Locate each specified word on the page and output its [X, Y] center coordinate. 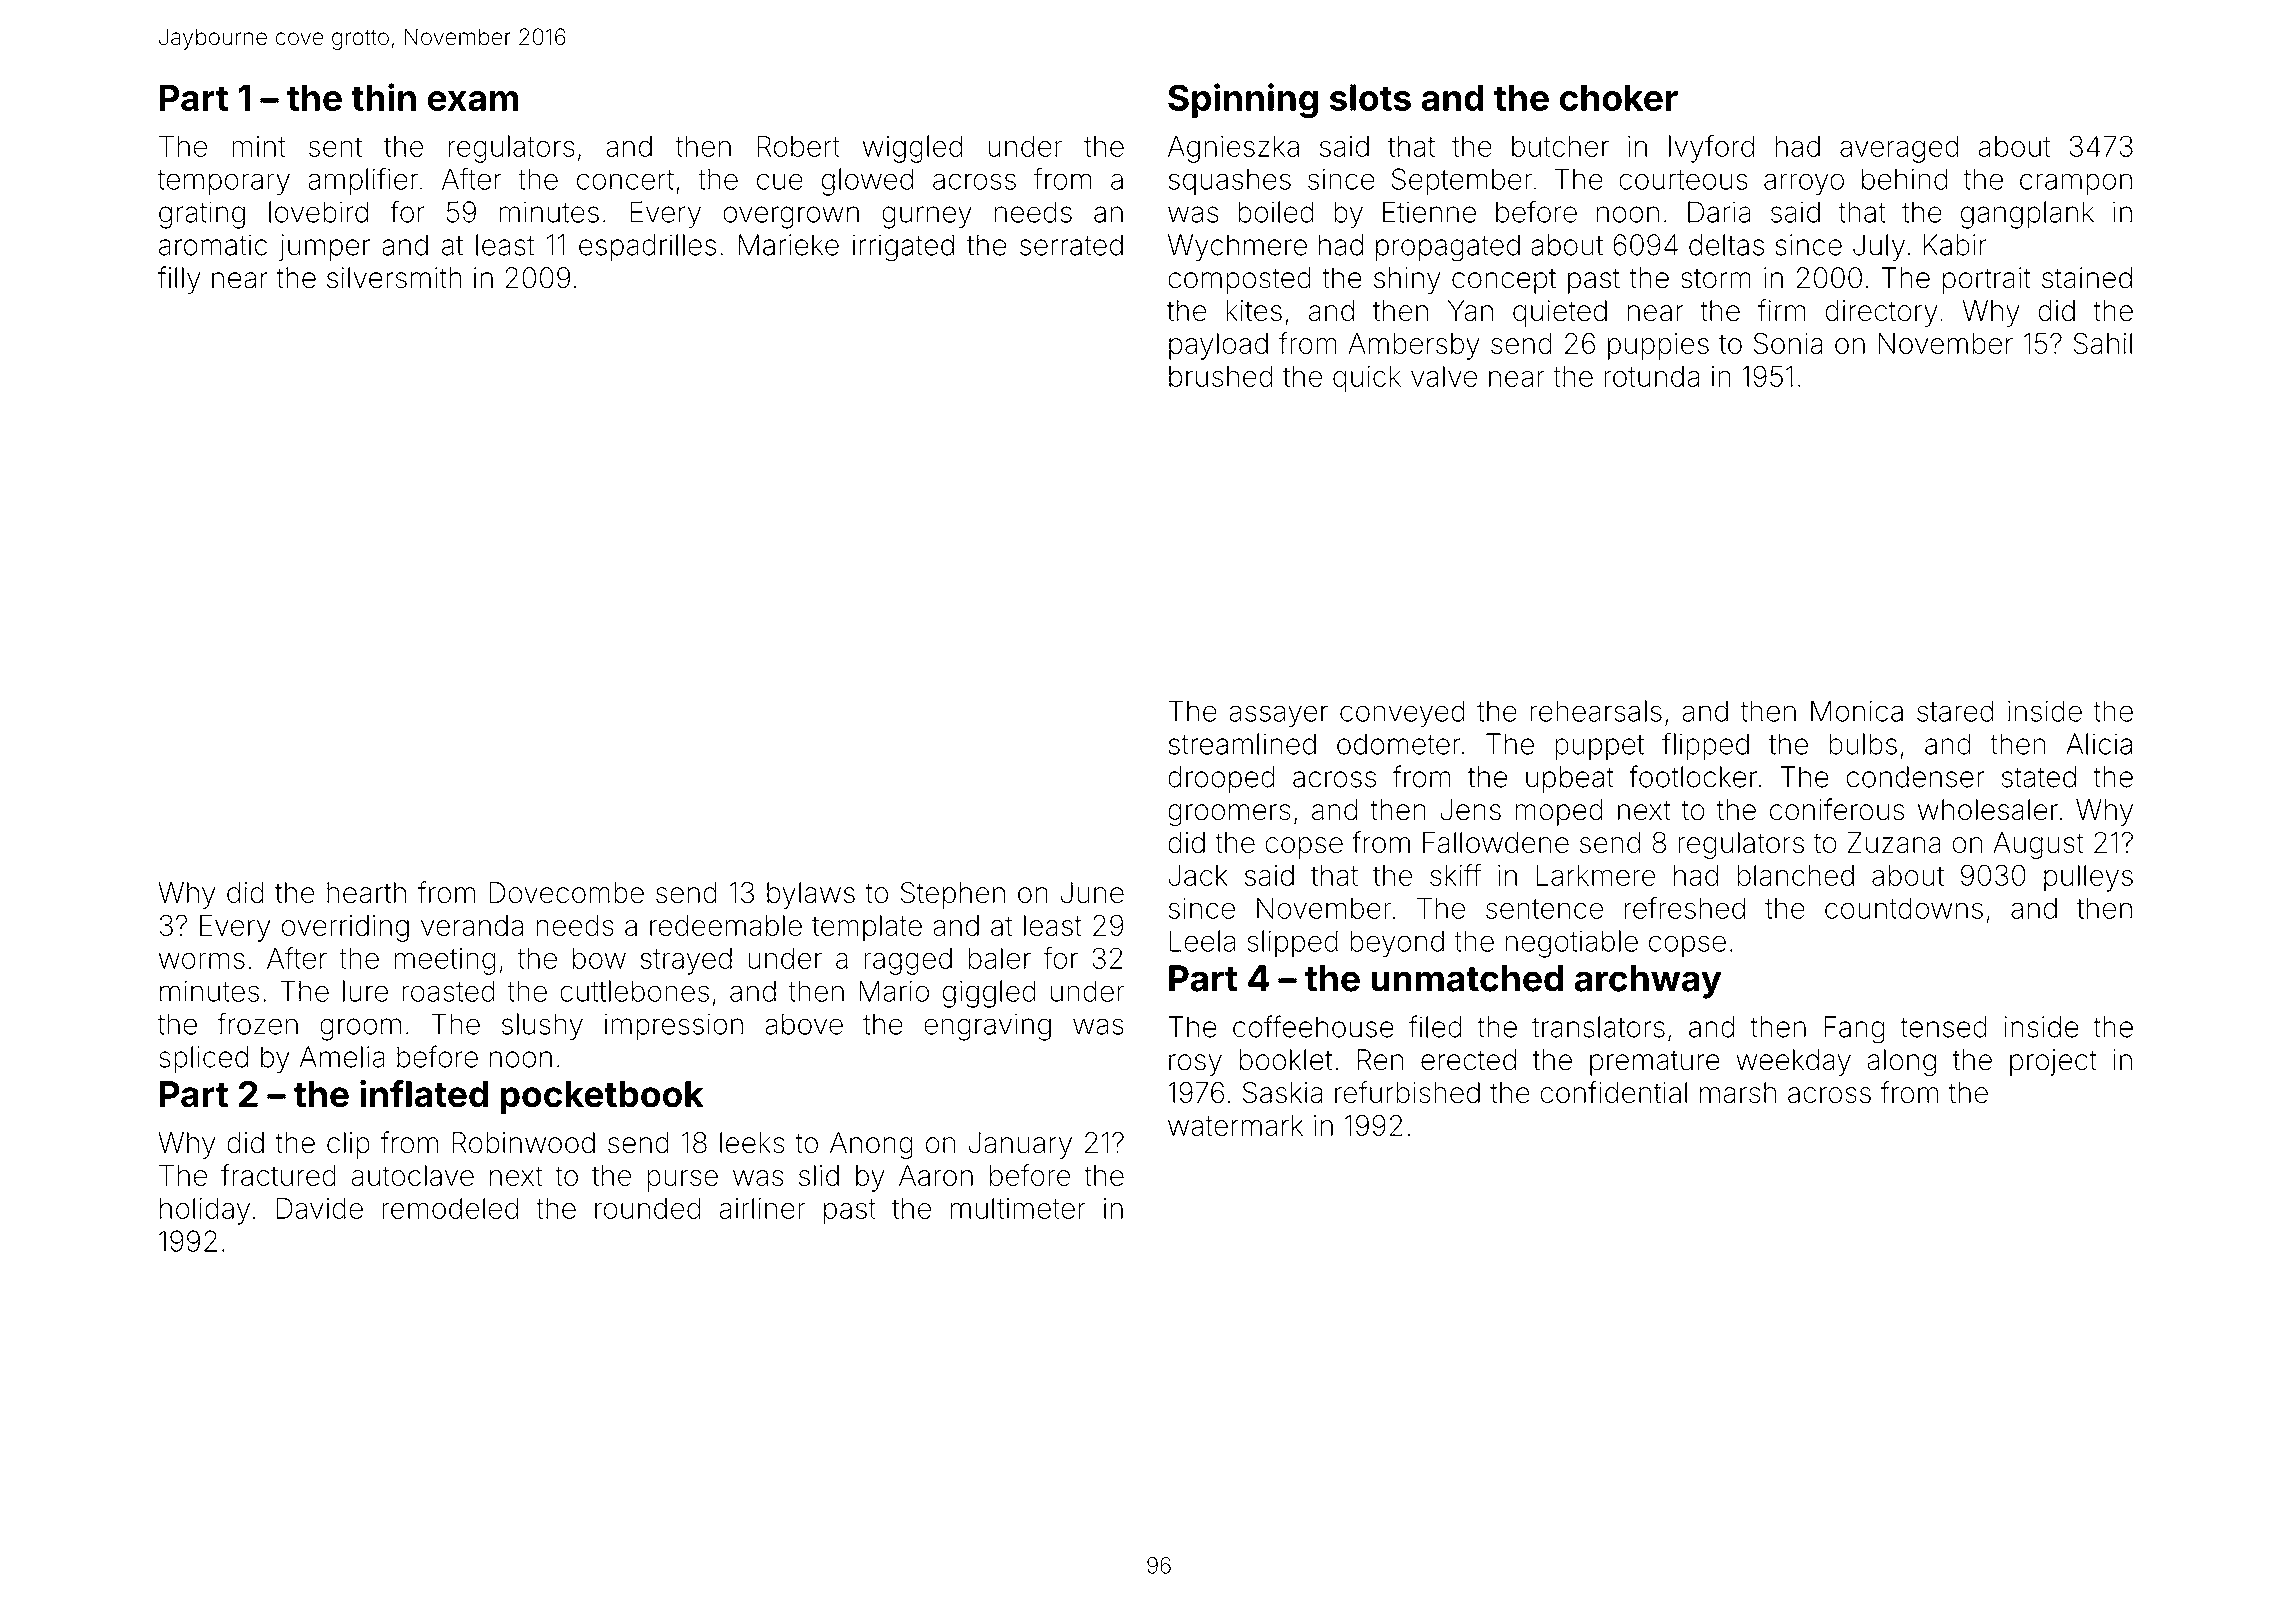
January [1020, 1145]
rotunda [1651, 376]
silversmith [394, 278]
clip [348, 1145]
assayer [1278, 716]
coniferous [1837, 809]
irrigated [903, 248]
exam [473, 101]
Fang [1854, 1030]
